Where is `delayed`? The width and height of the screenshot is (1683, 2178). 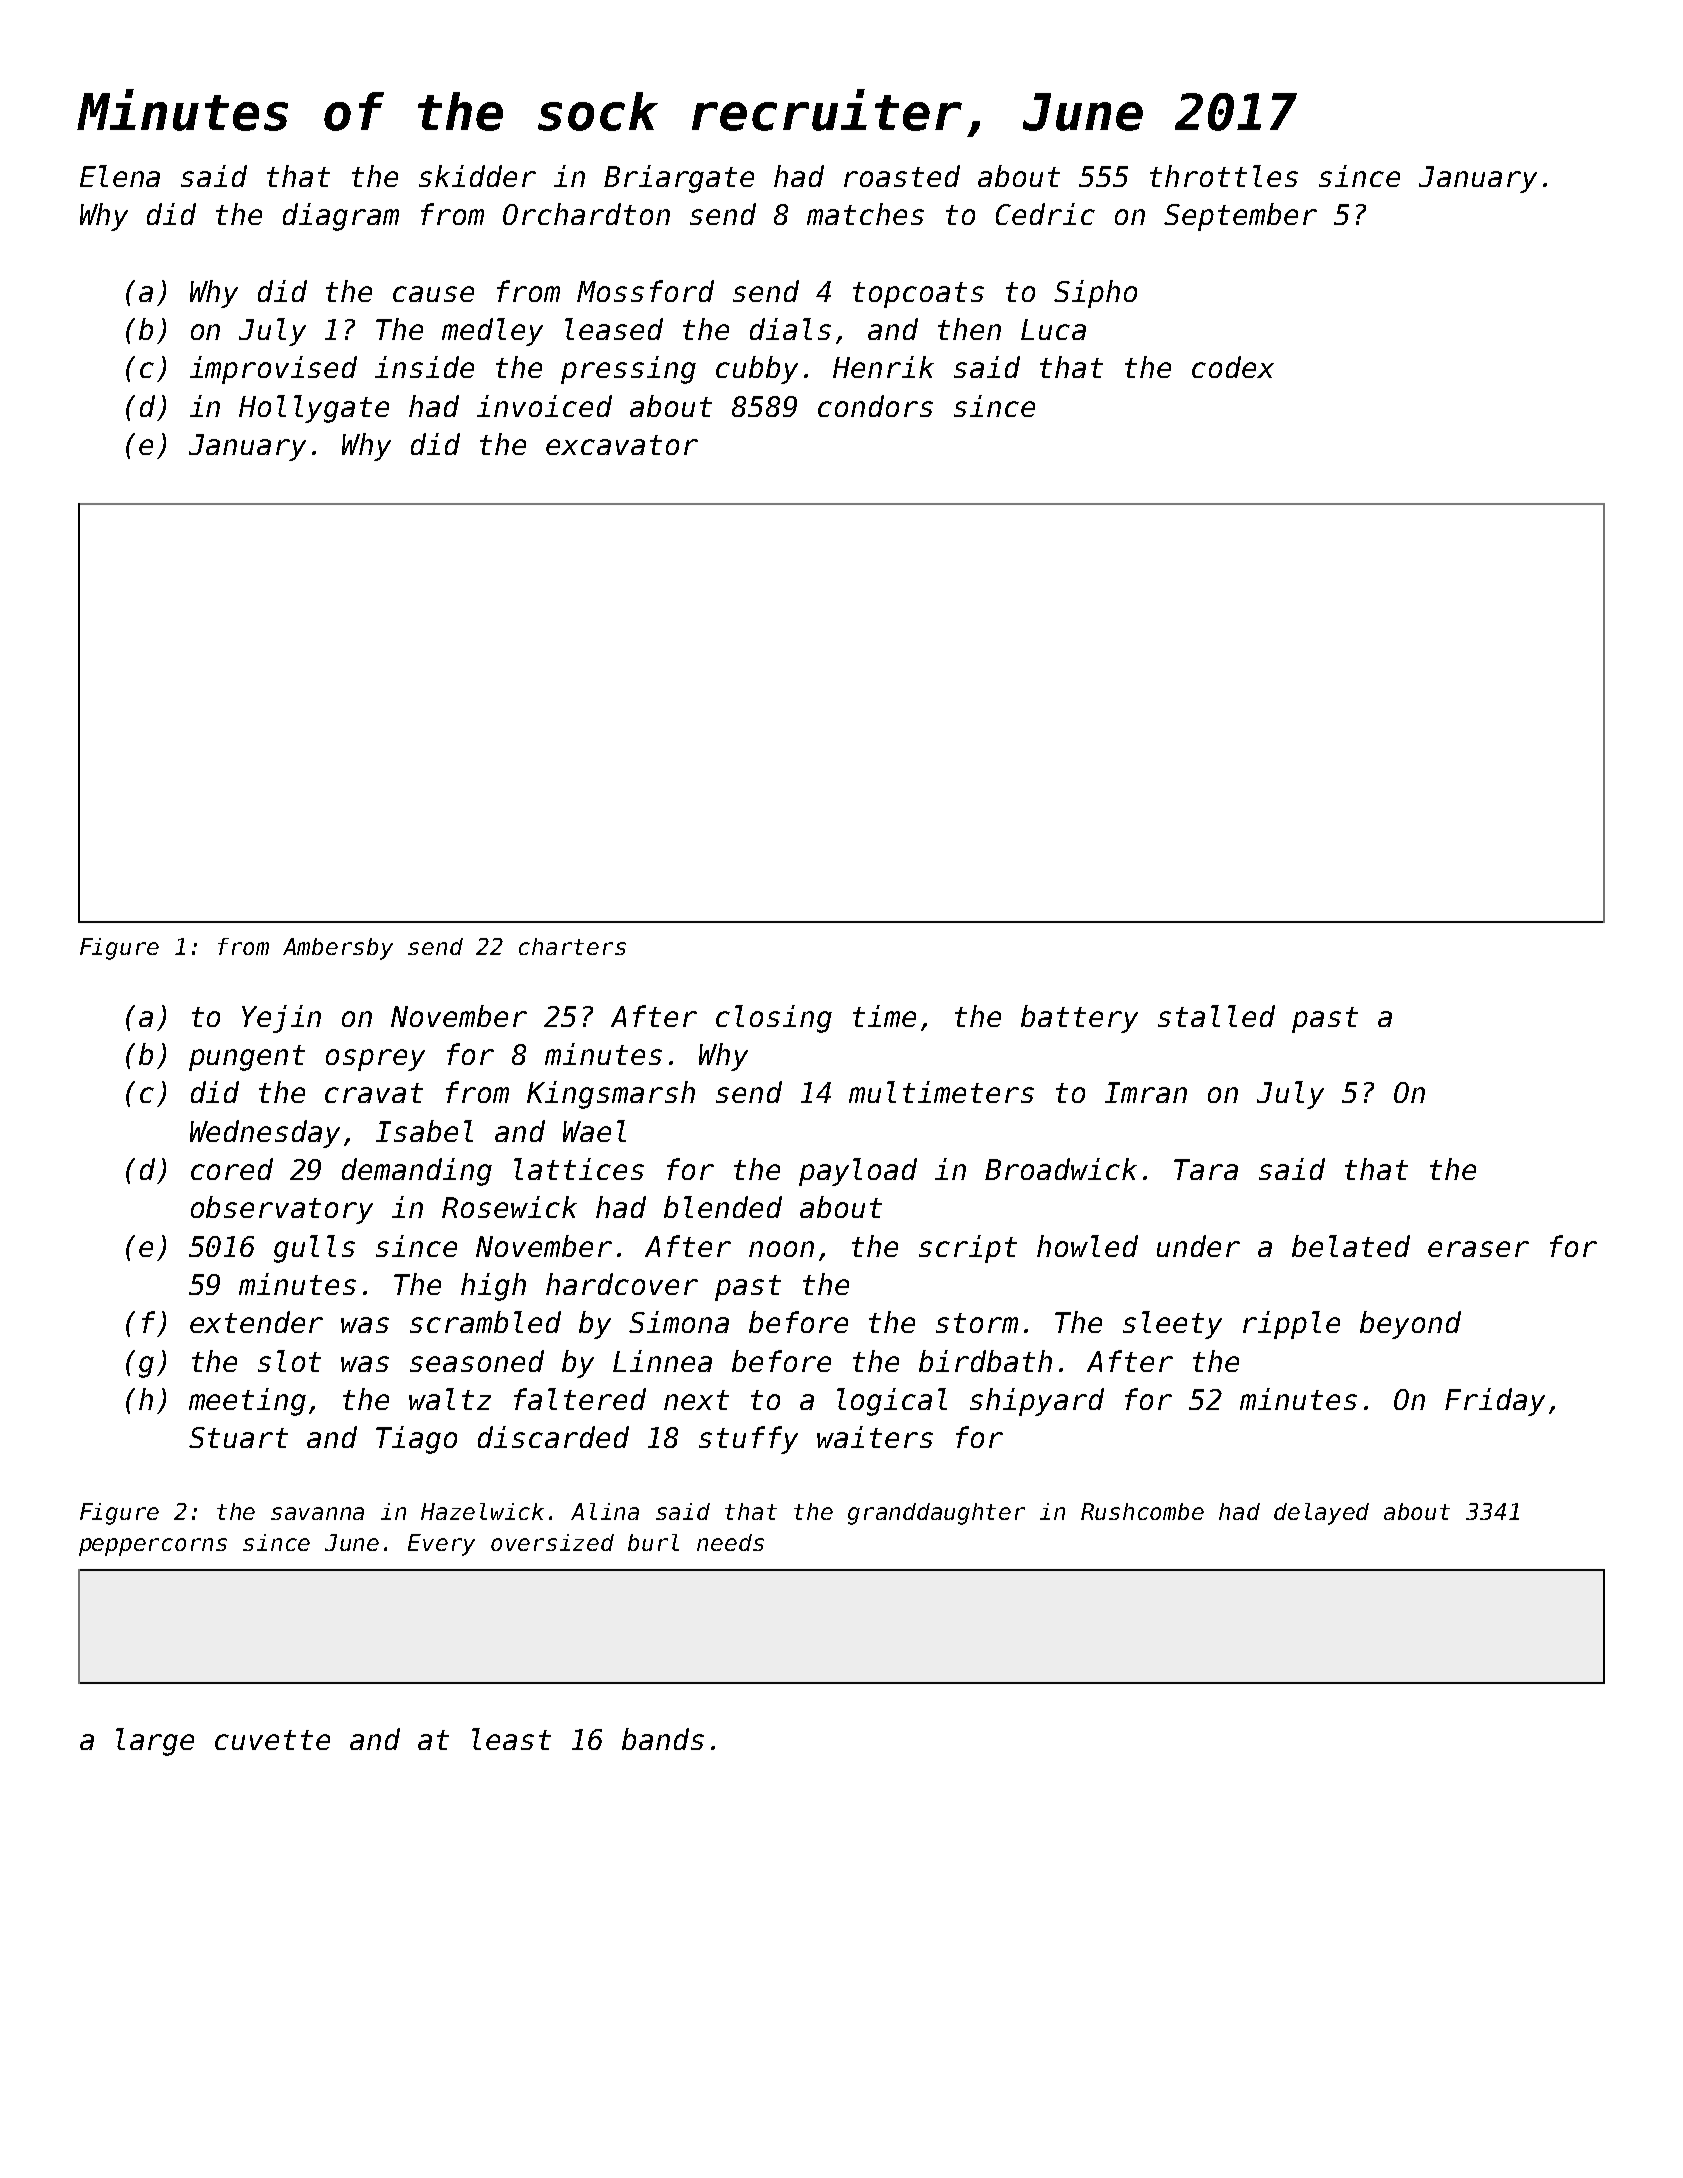 delayed is located at coordinates (1321, 1514).
